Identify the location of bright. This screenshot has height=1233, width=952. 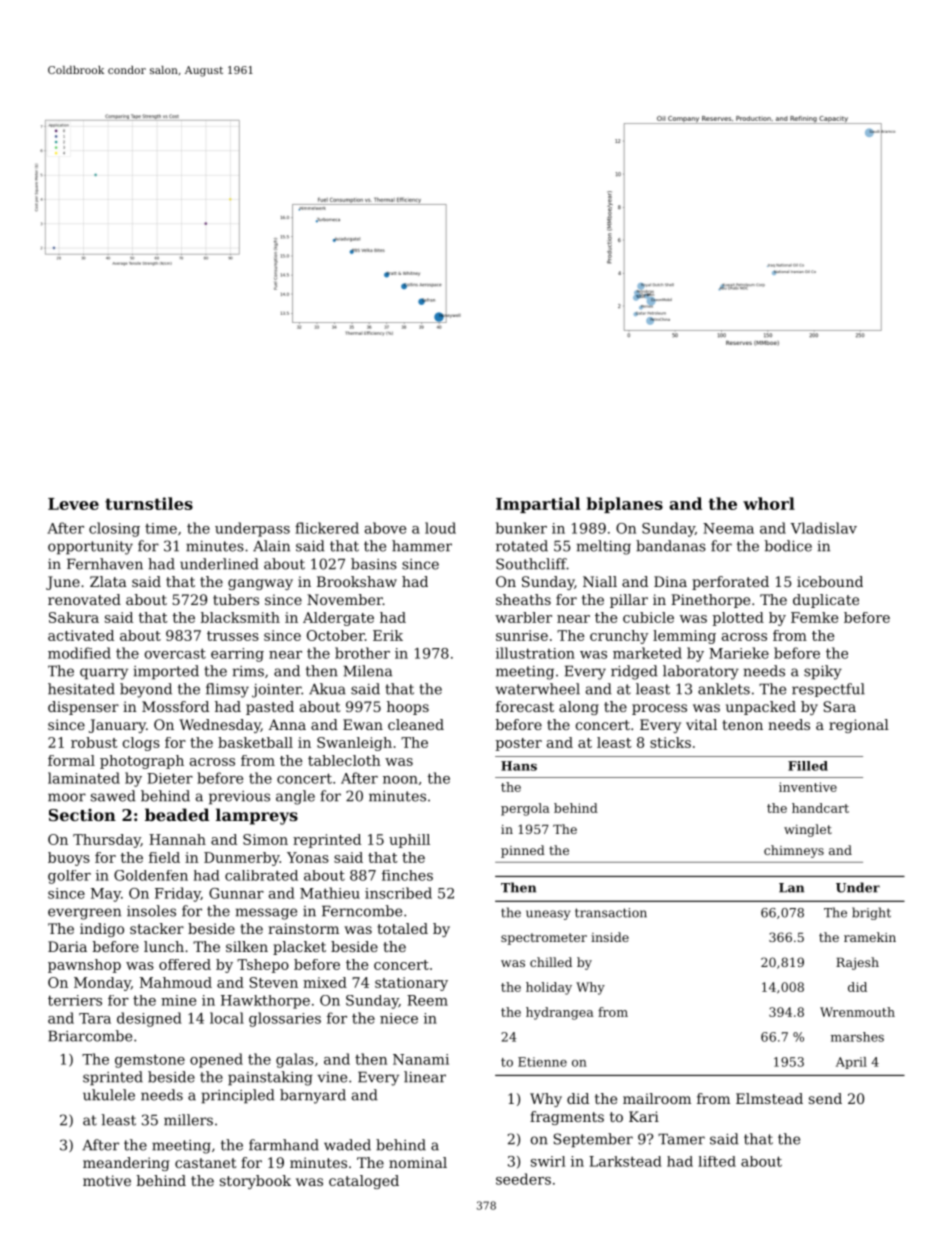
(871, 913).
